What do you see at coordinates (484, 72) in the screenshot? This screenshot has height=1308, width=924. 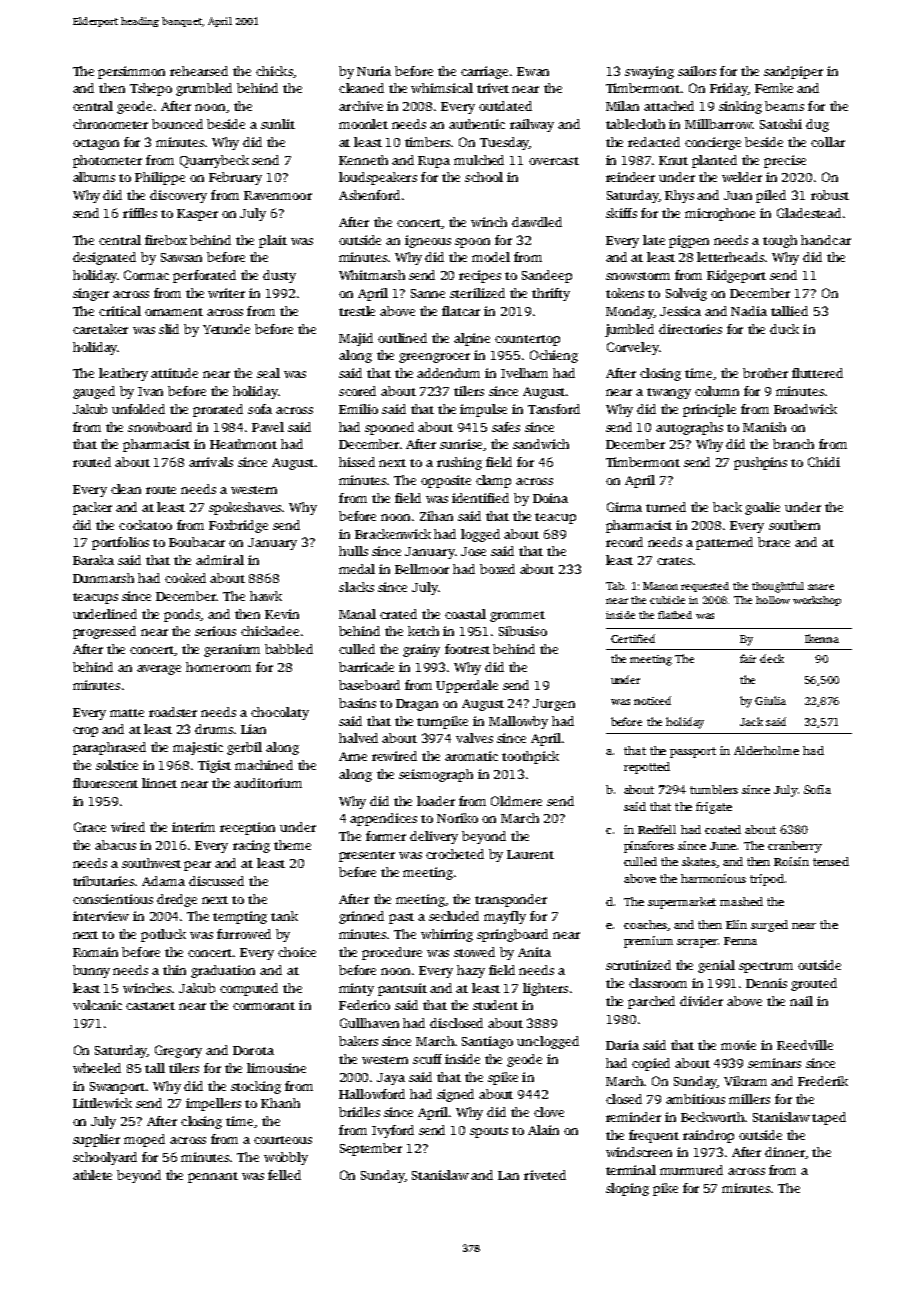 I see `carriage` at bounding box center [484, 72].
